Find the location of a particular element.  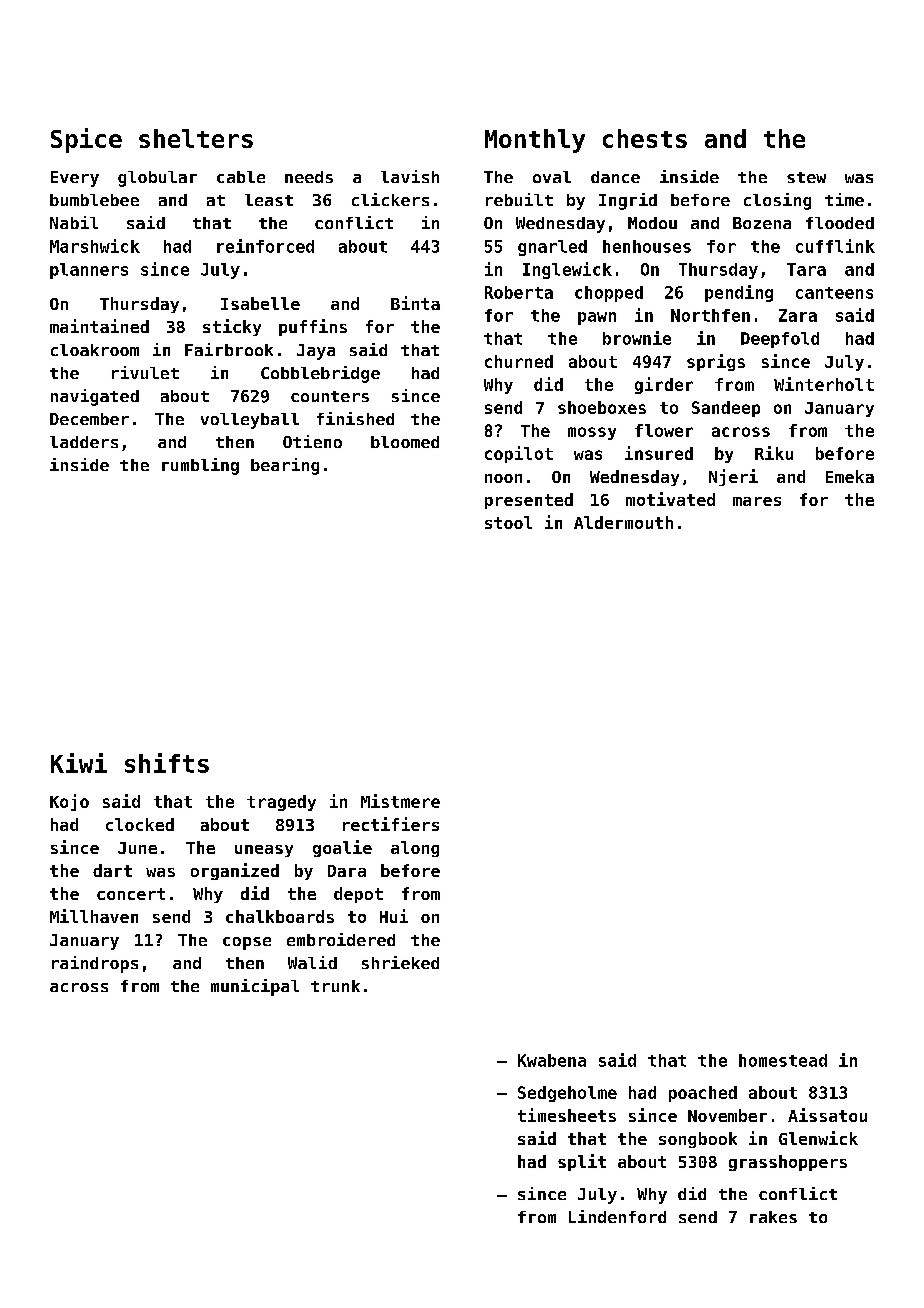

rakes is located at coordinates (773, 1217).
